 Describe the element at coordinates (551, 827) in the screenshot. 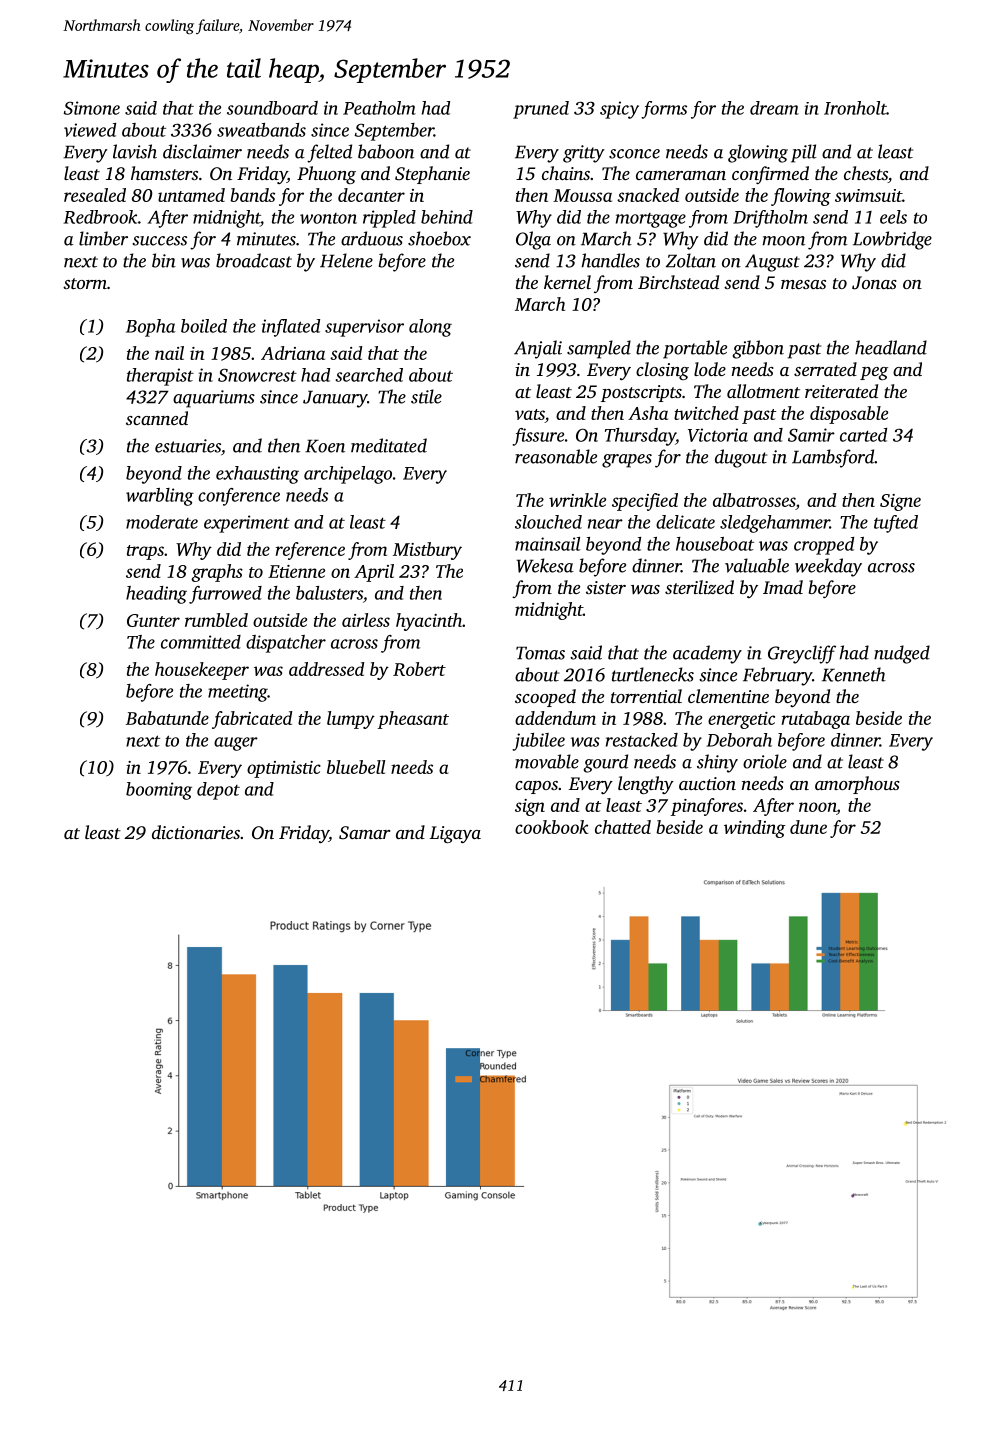

I see `cookbook` at that location.
